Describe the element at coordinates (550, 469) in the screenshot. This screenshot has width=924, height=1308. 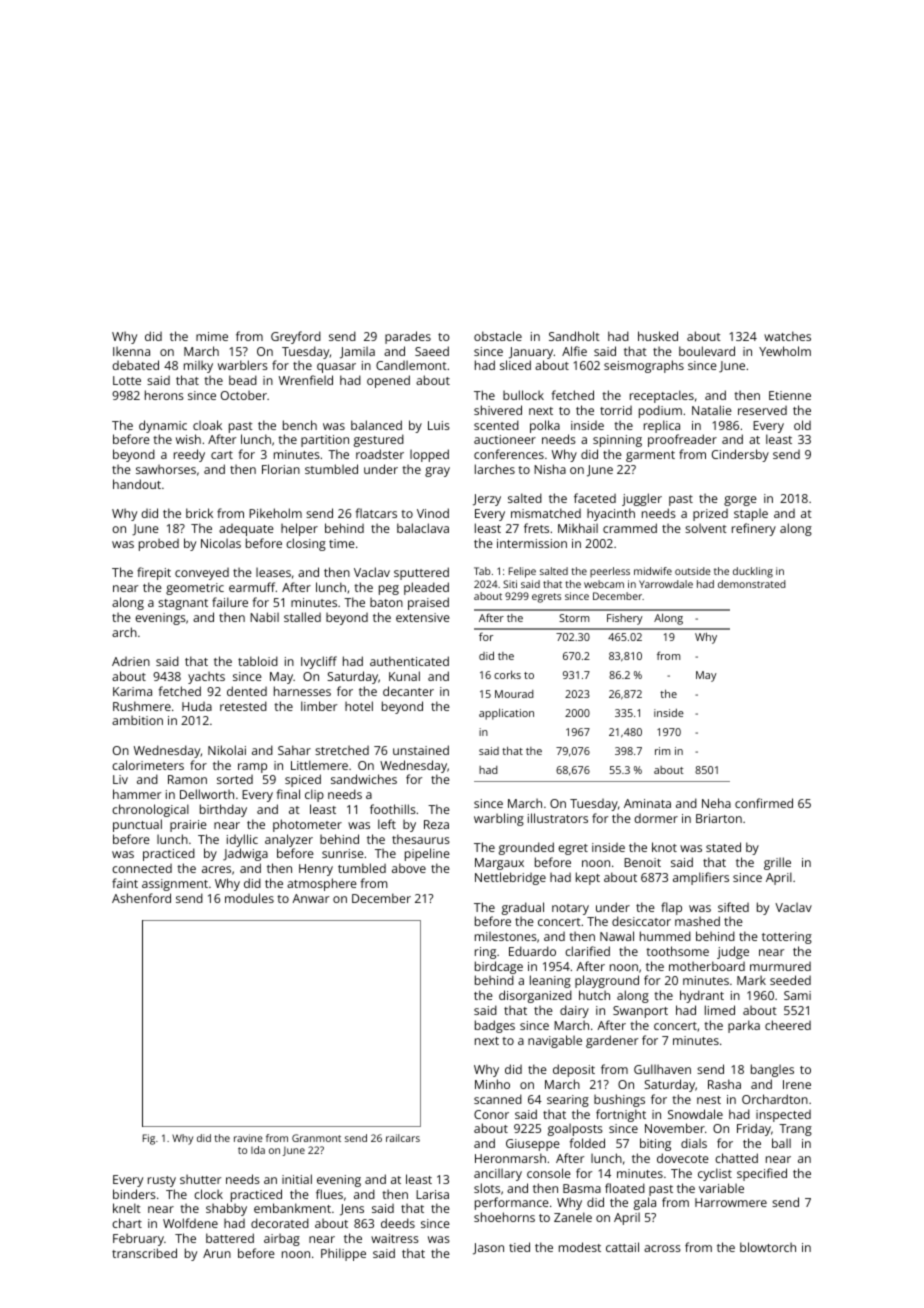
I see `Nisha` at that location.
